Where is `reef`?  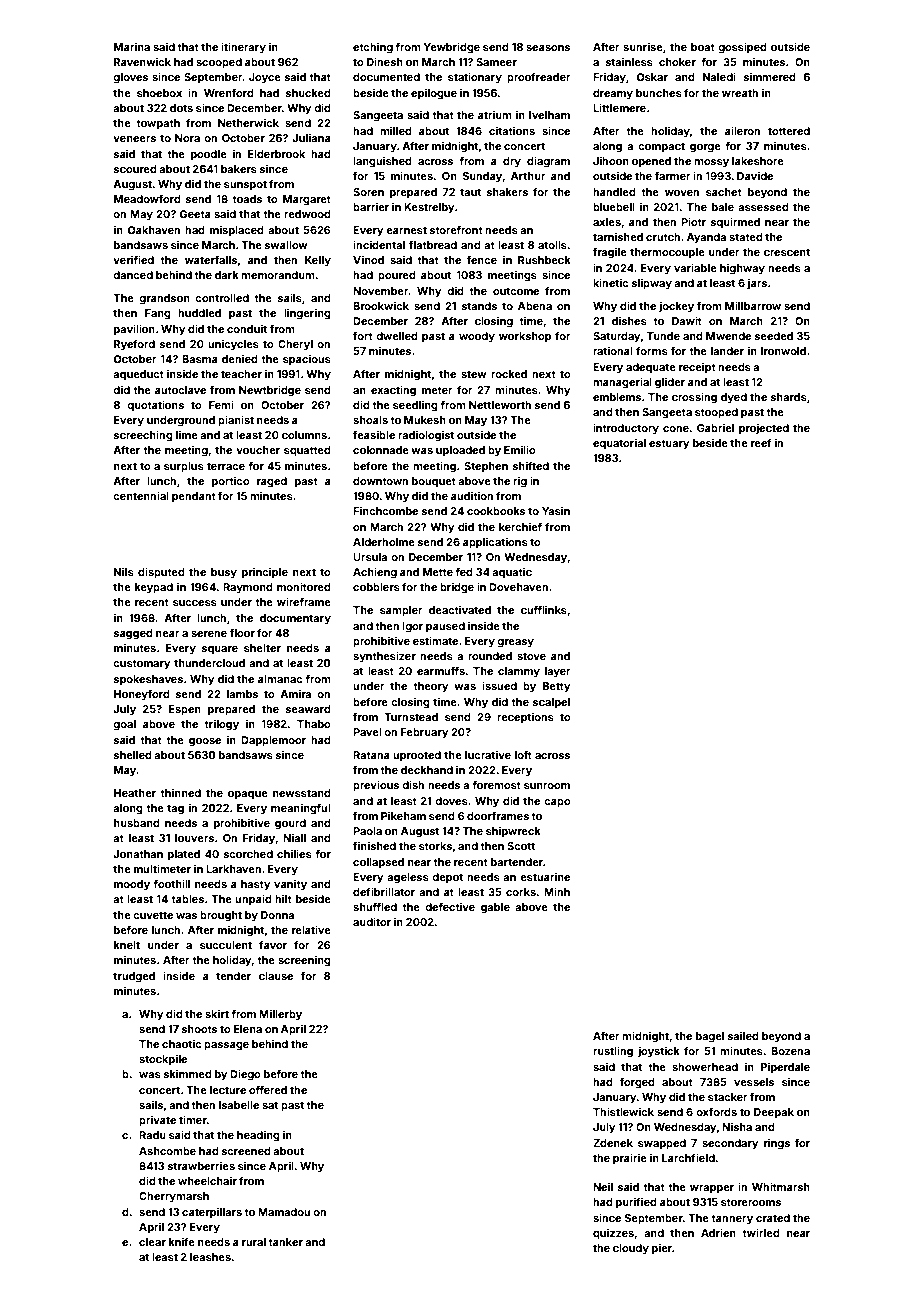
reef is located at coordinates (761, 442).
